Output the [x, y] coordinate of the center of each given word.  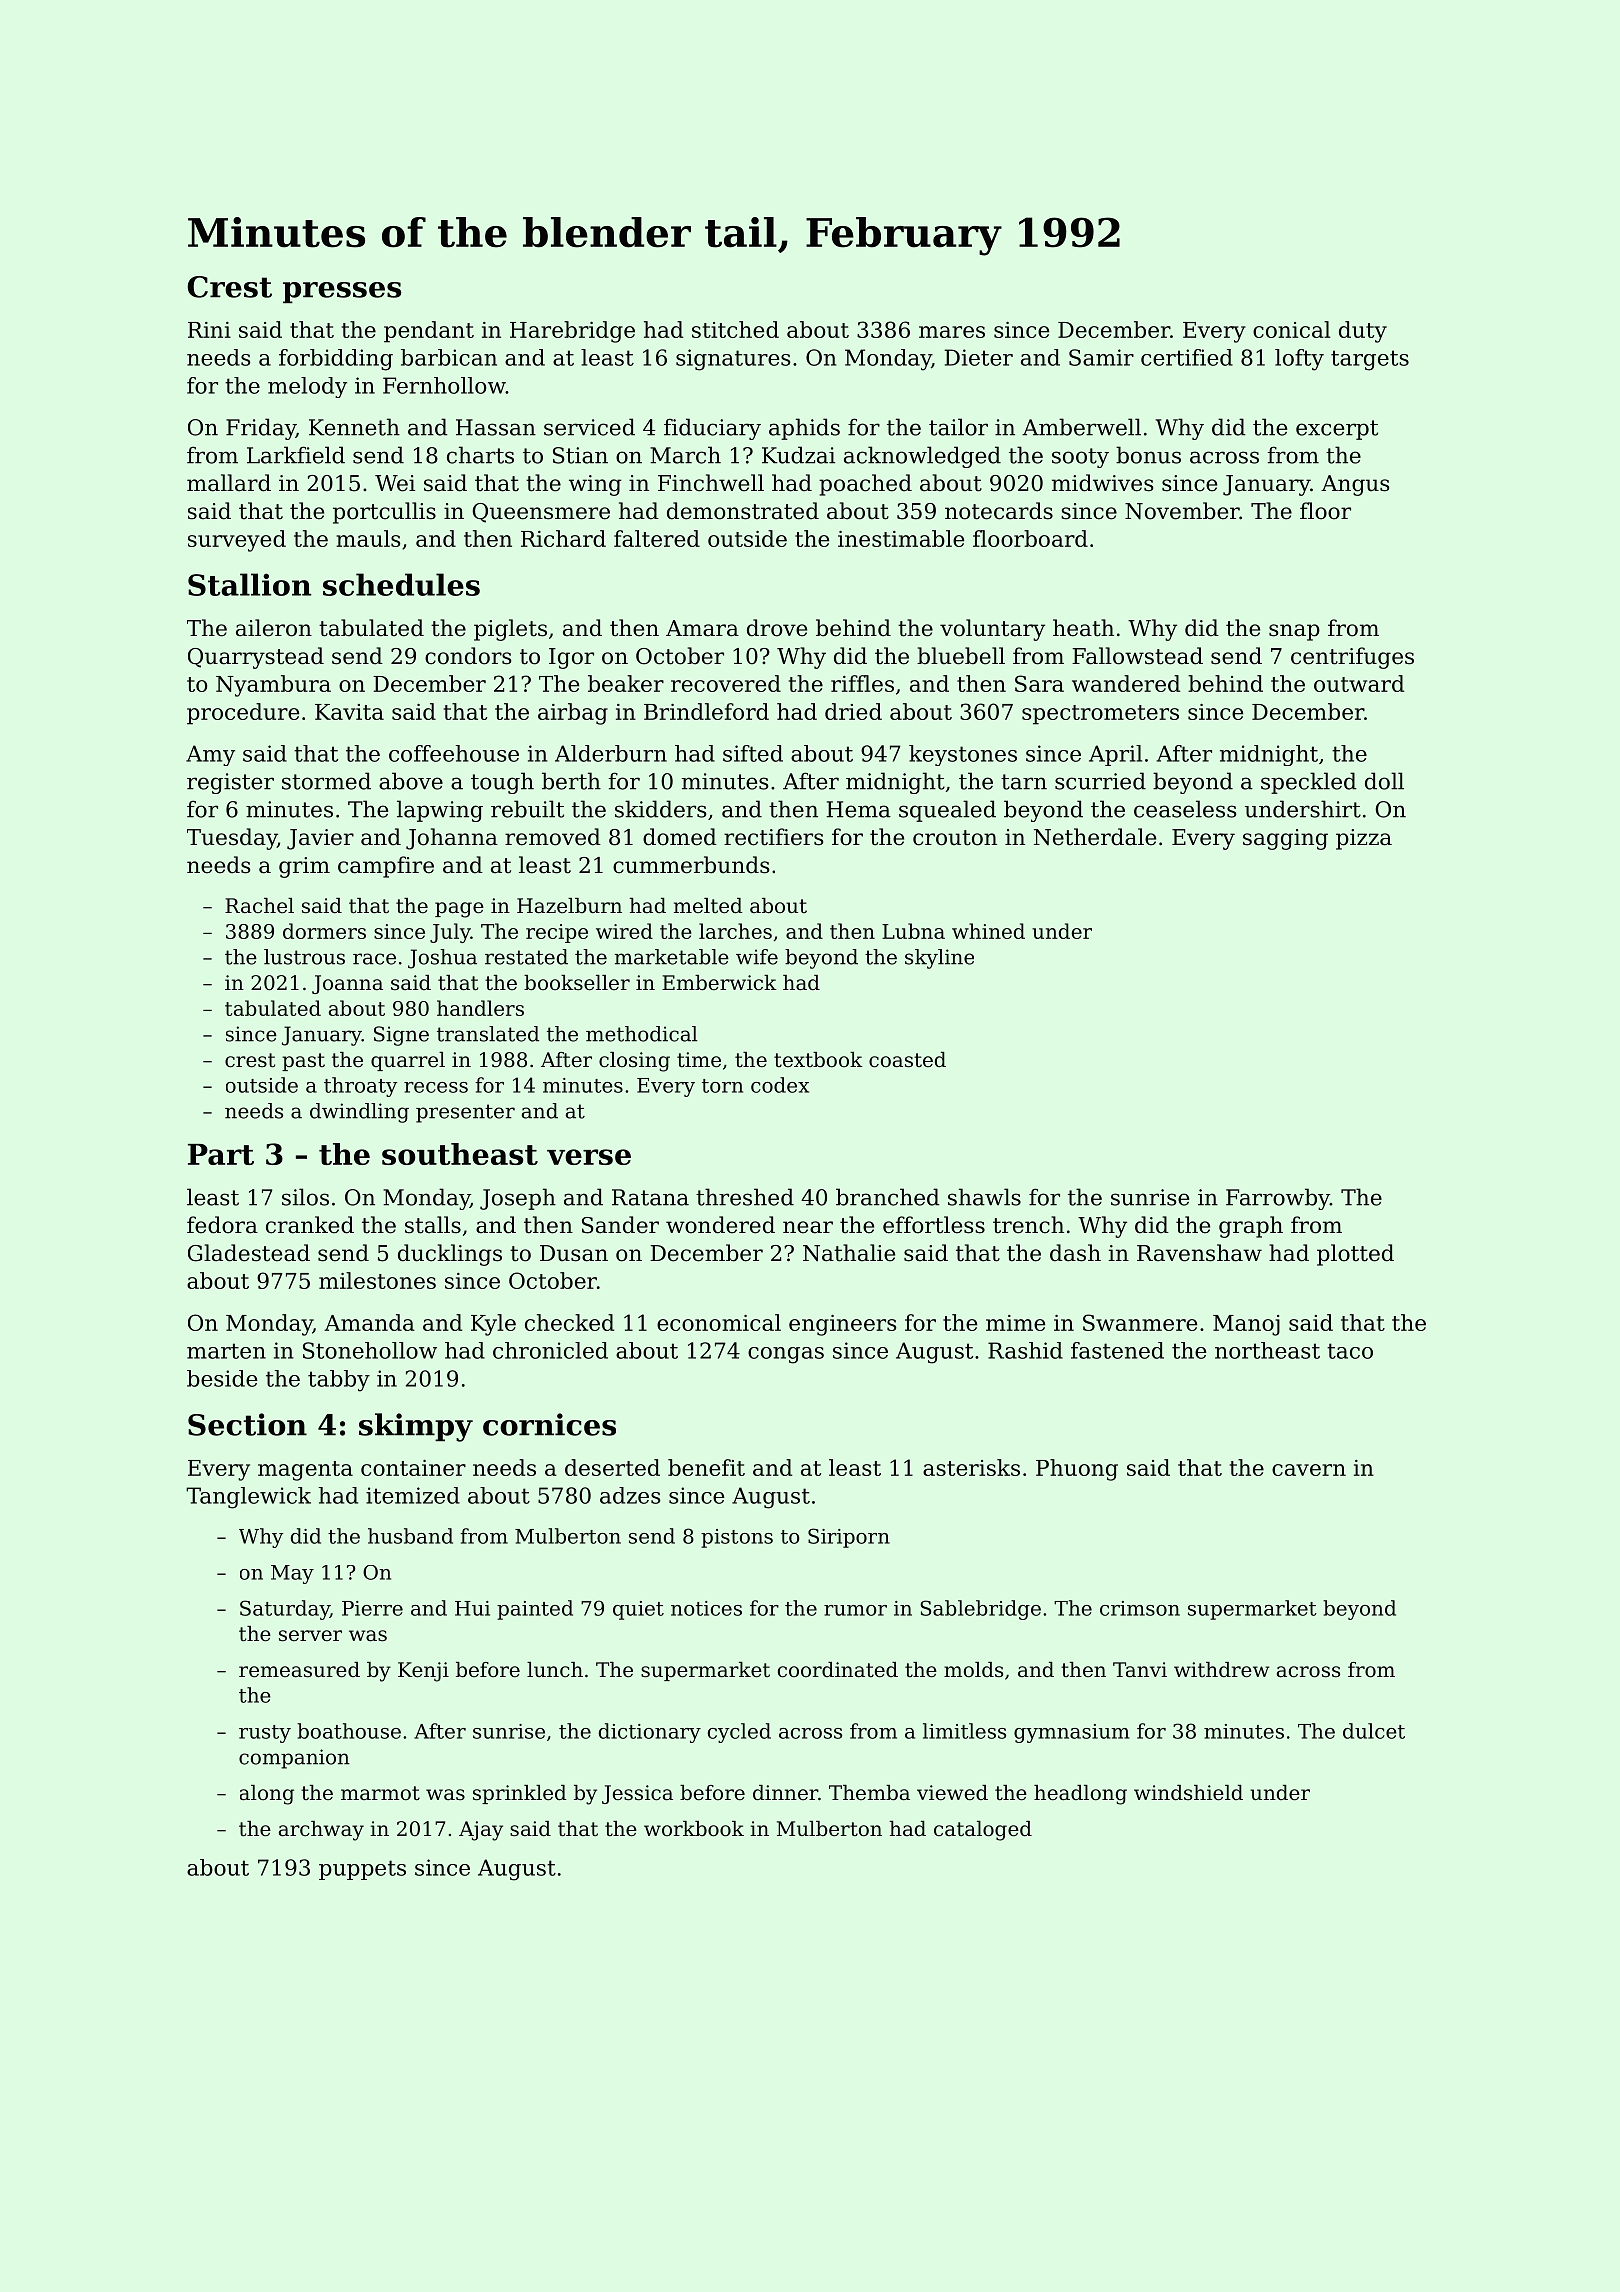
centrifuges [1352, 658]
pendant [429, 332]
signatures [733, 360]
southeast [460, 1154]
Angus [1355, 485]
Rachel [259, 905]
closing [634, 1062]
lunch [555, 1669]
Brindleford [706, 711]
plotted [1355, 1255]
